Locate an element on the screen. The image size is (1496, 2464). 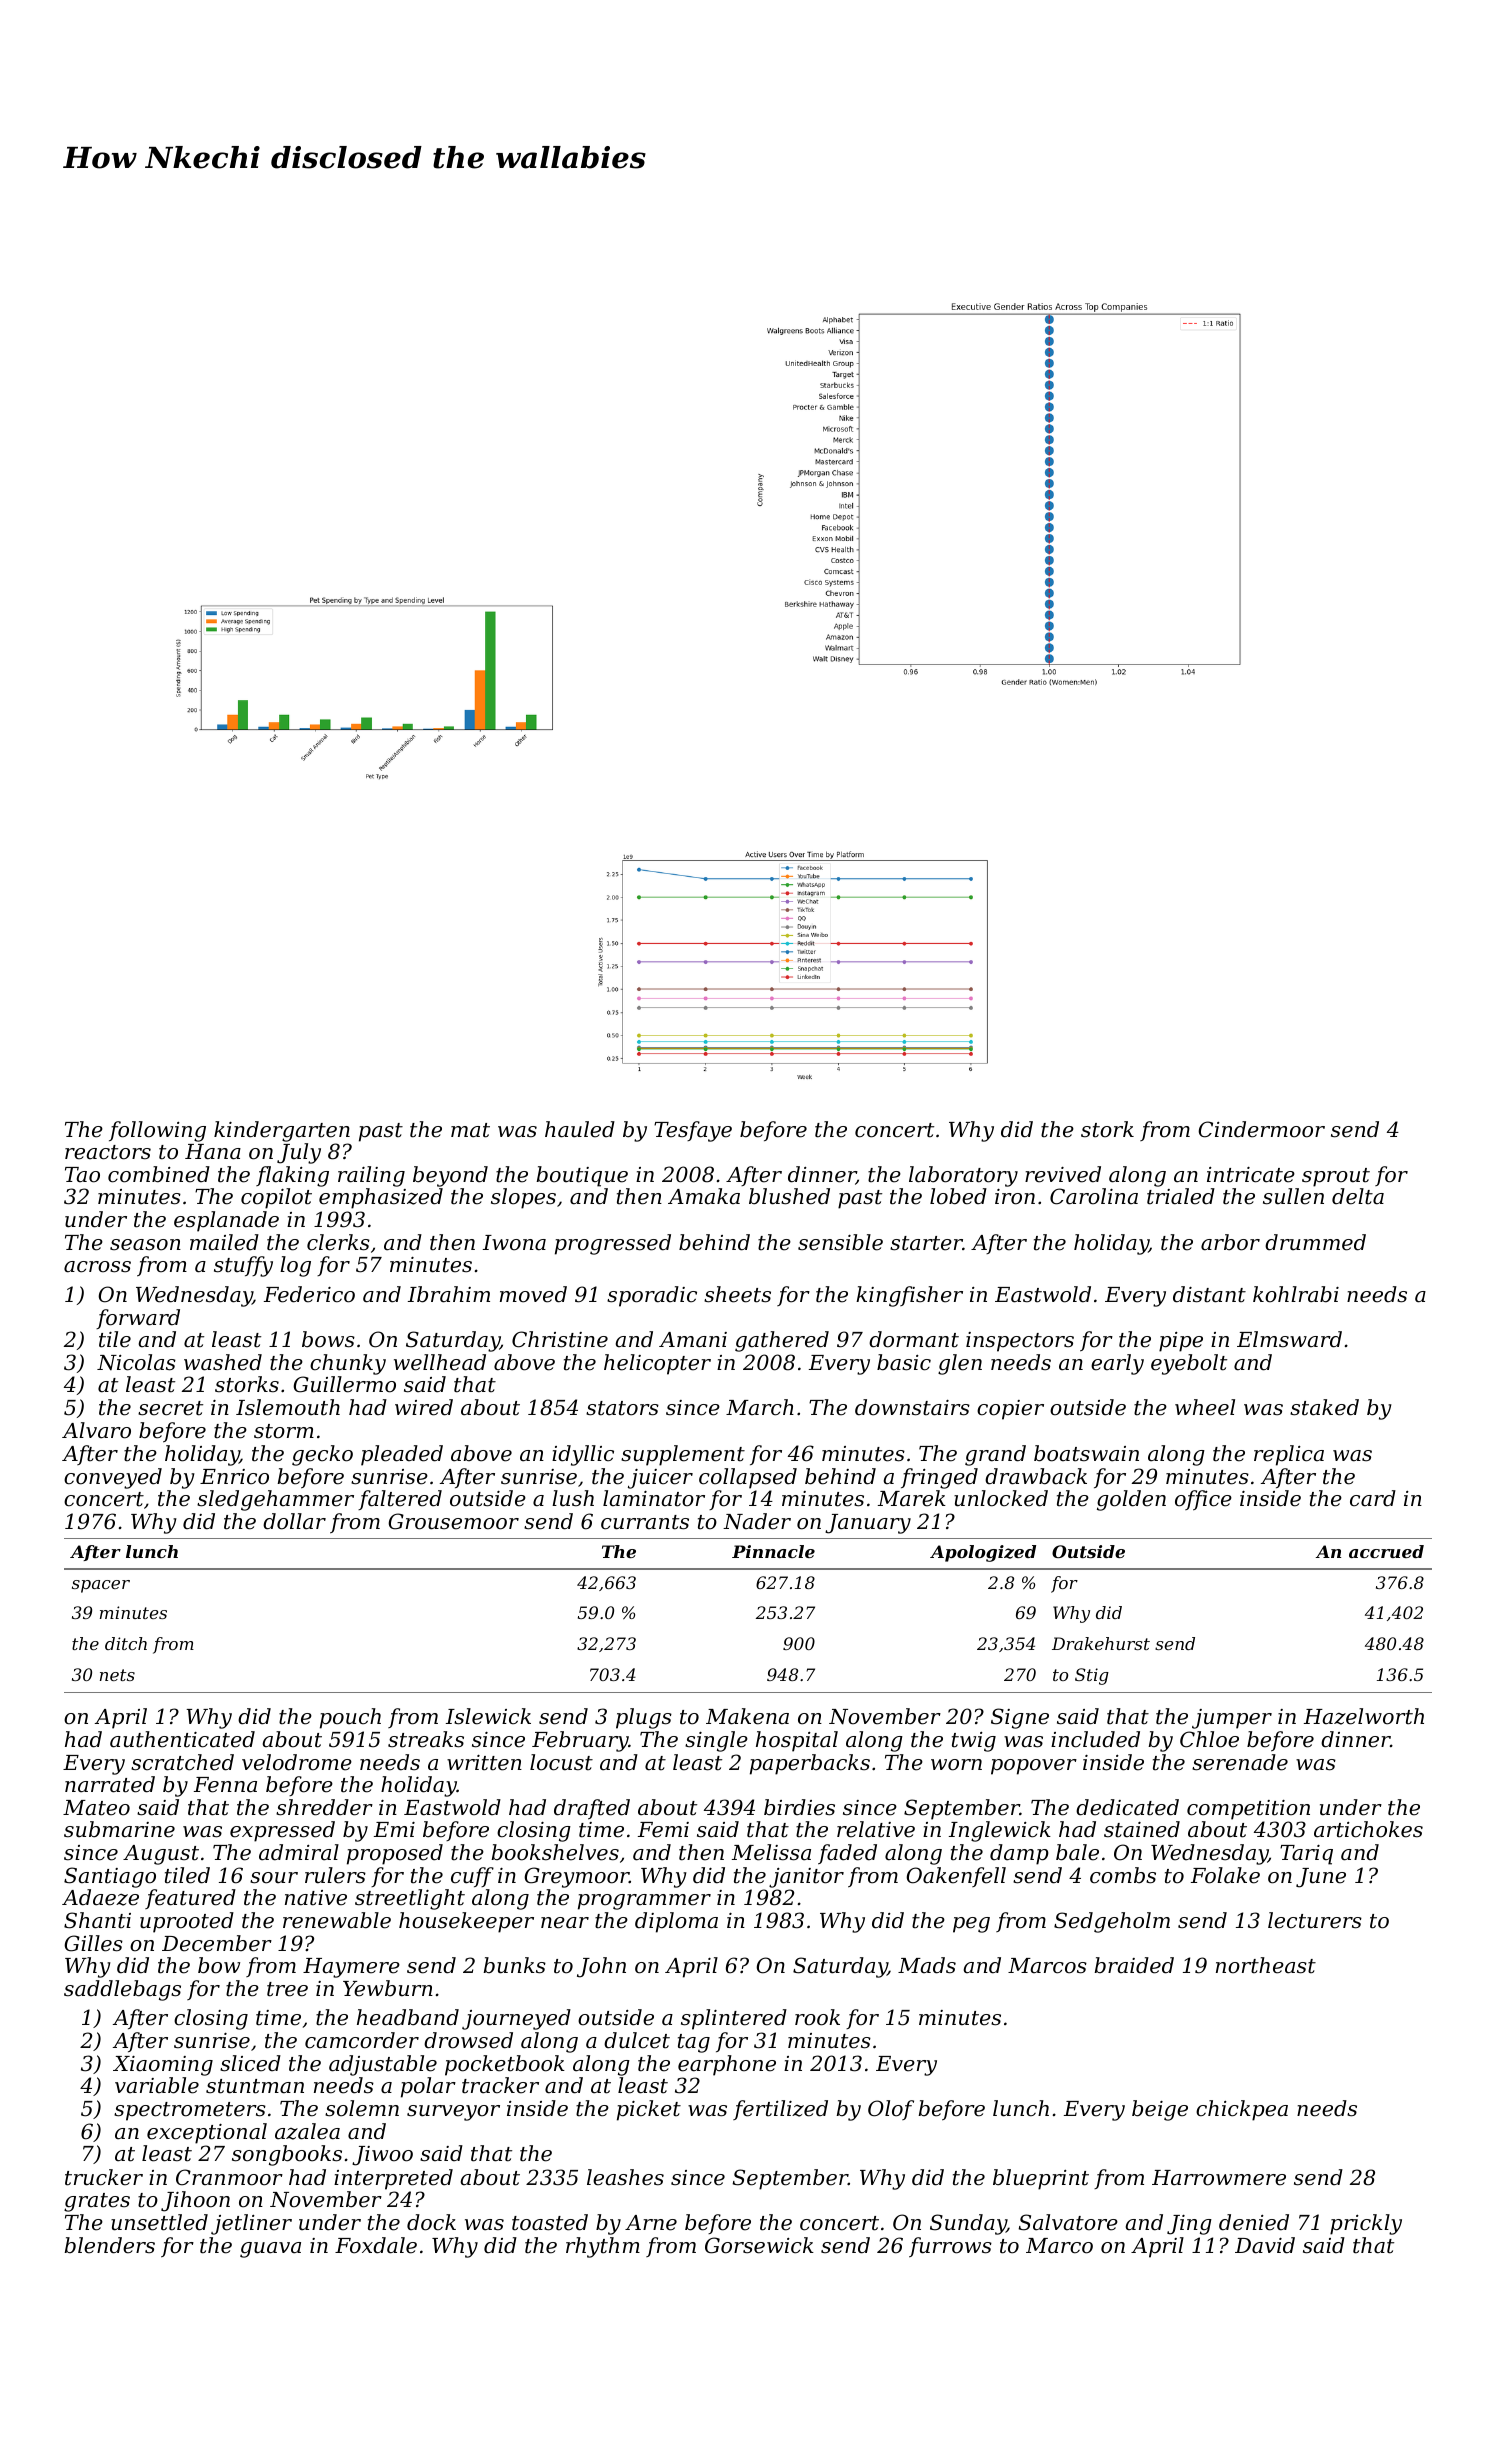
journeyed is located at coordinates (516, 2019).
